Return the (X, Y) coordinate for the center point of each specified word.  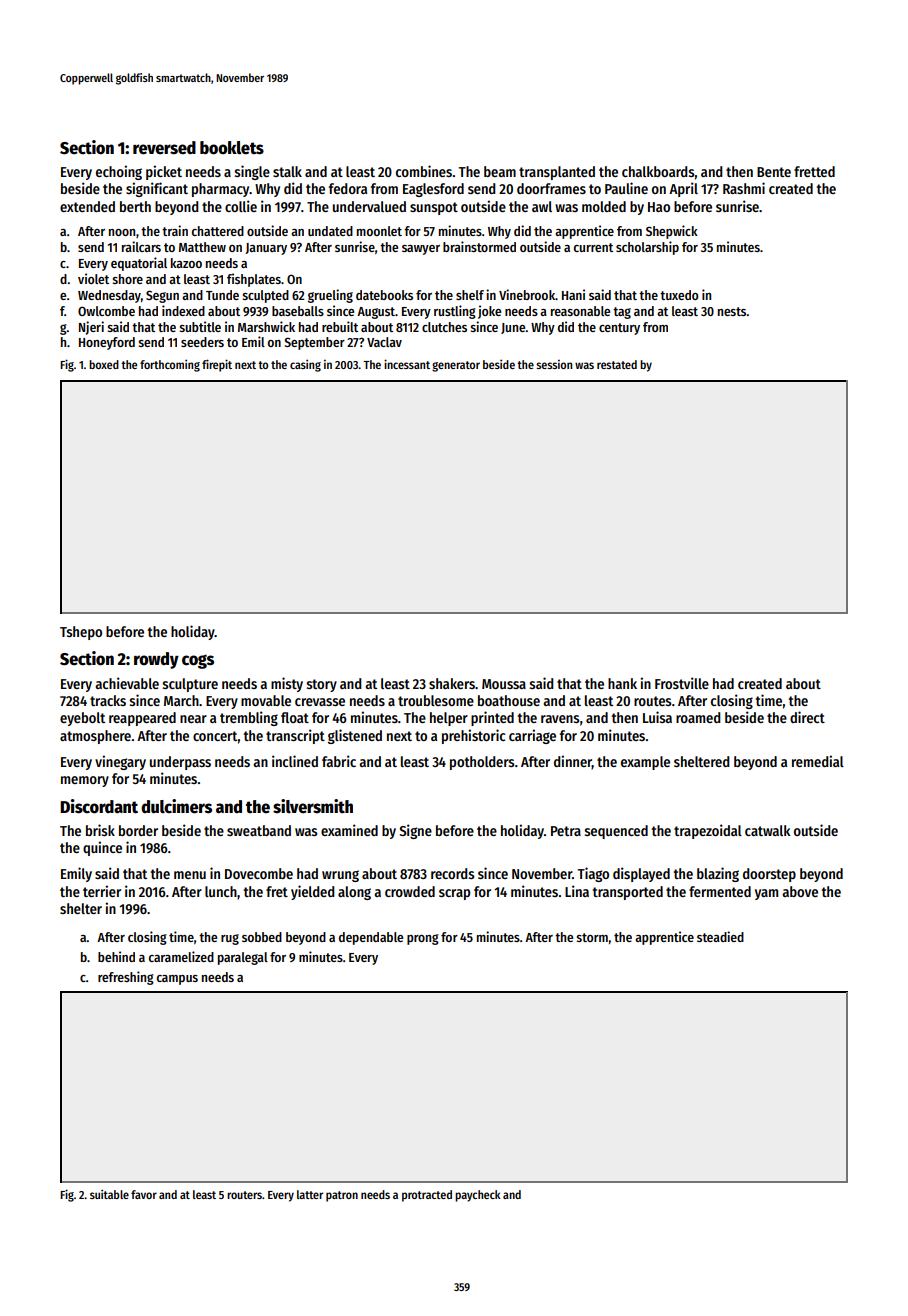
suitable (109, 1194)
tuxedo (679, 295)
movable (266, 700)
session (554, 364)
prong (423, 939)
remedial (818, 761)
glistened (355, 736)
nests (732, 311)
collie (241, 206)
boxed (104, 364)
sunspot (434, 208)
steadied (720, 936)
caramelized (181, 956)
